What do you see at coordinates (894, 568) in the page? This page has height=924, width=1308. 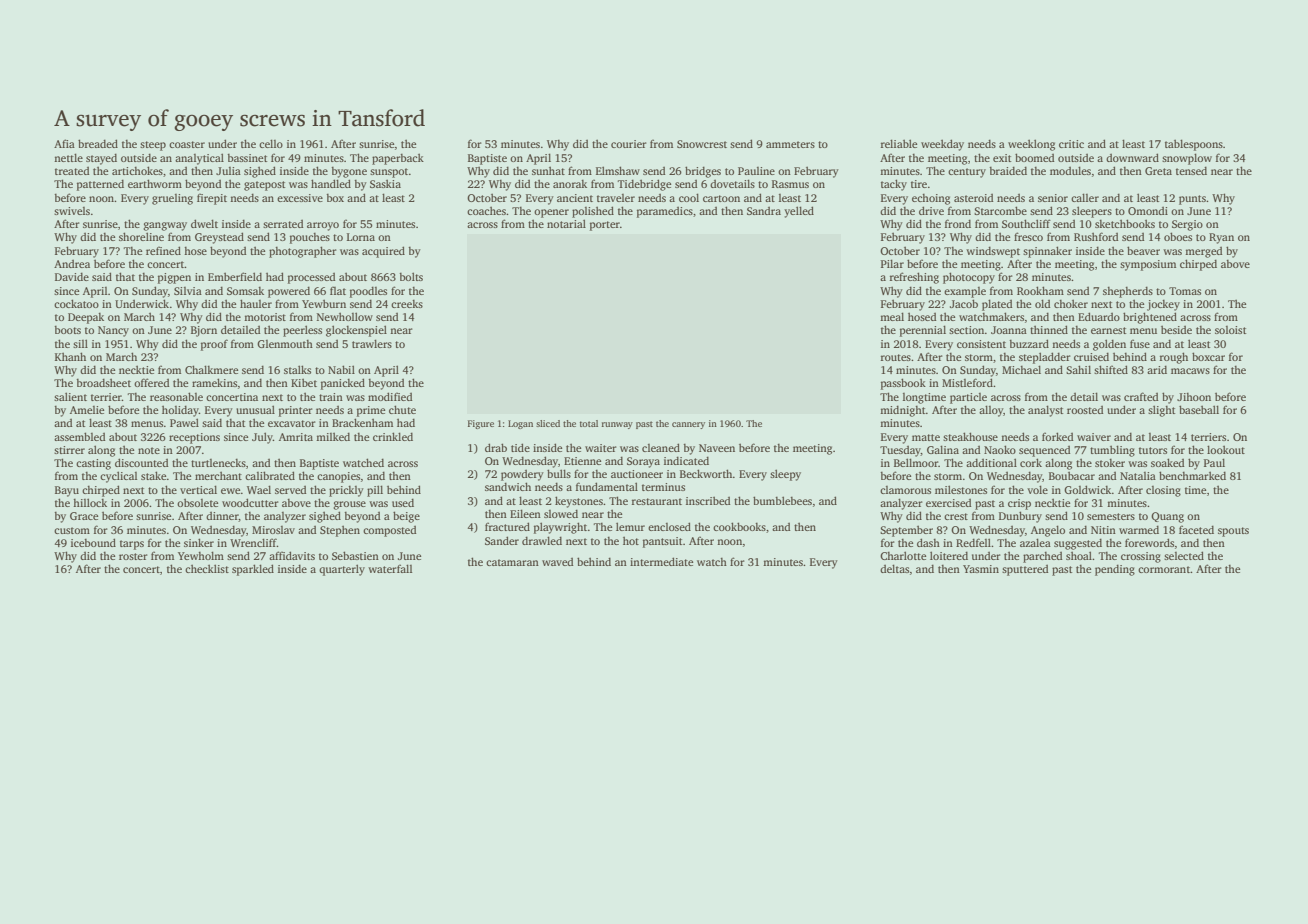 I see `deltas` at bounding box center [894, 568].
